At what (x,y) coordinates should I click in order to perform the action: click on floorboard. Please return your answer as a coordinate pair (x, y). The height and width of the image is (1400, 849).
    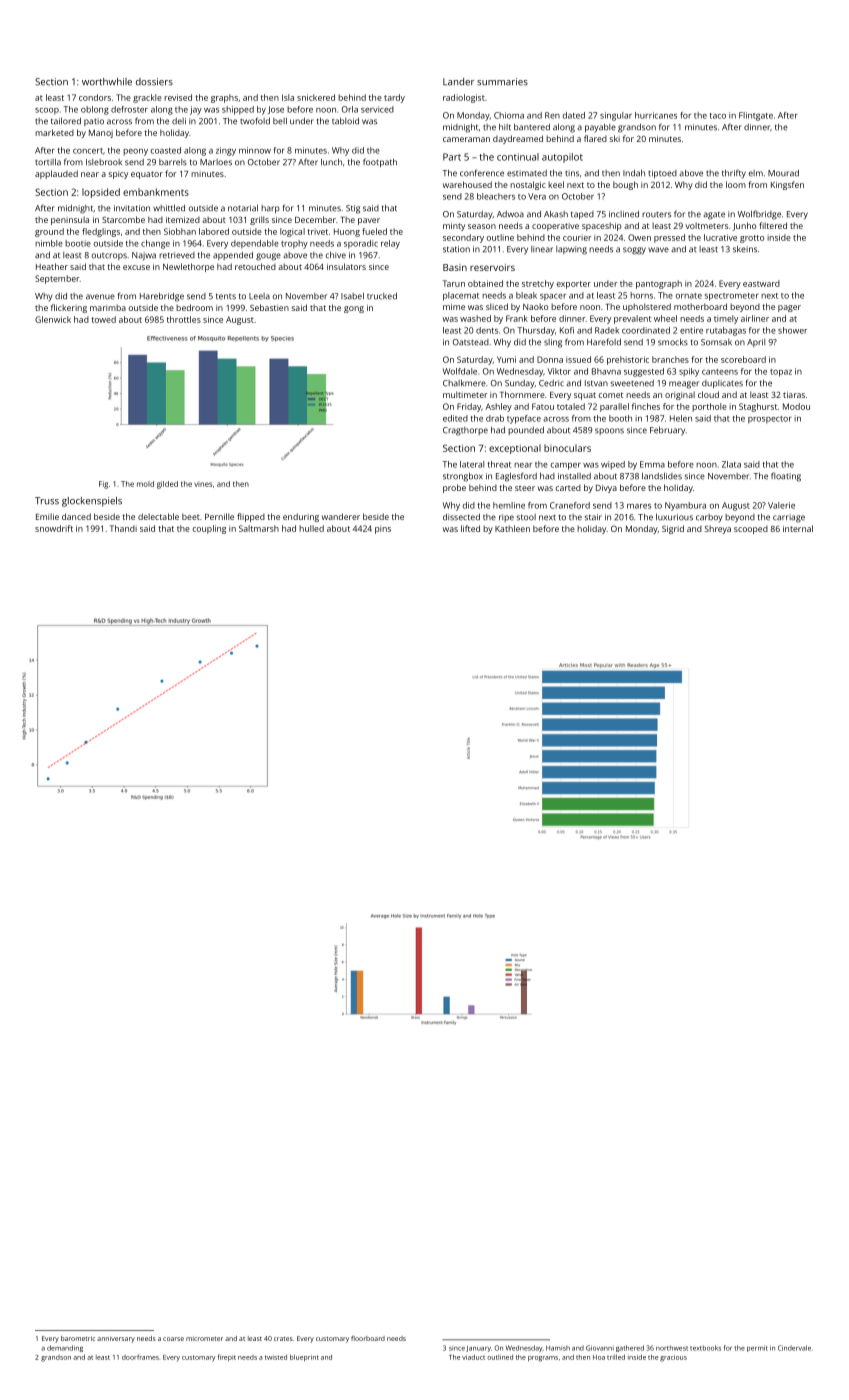
    Looking at the image, I should click on (368, 1338).
